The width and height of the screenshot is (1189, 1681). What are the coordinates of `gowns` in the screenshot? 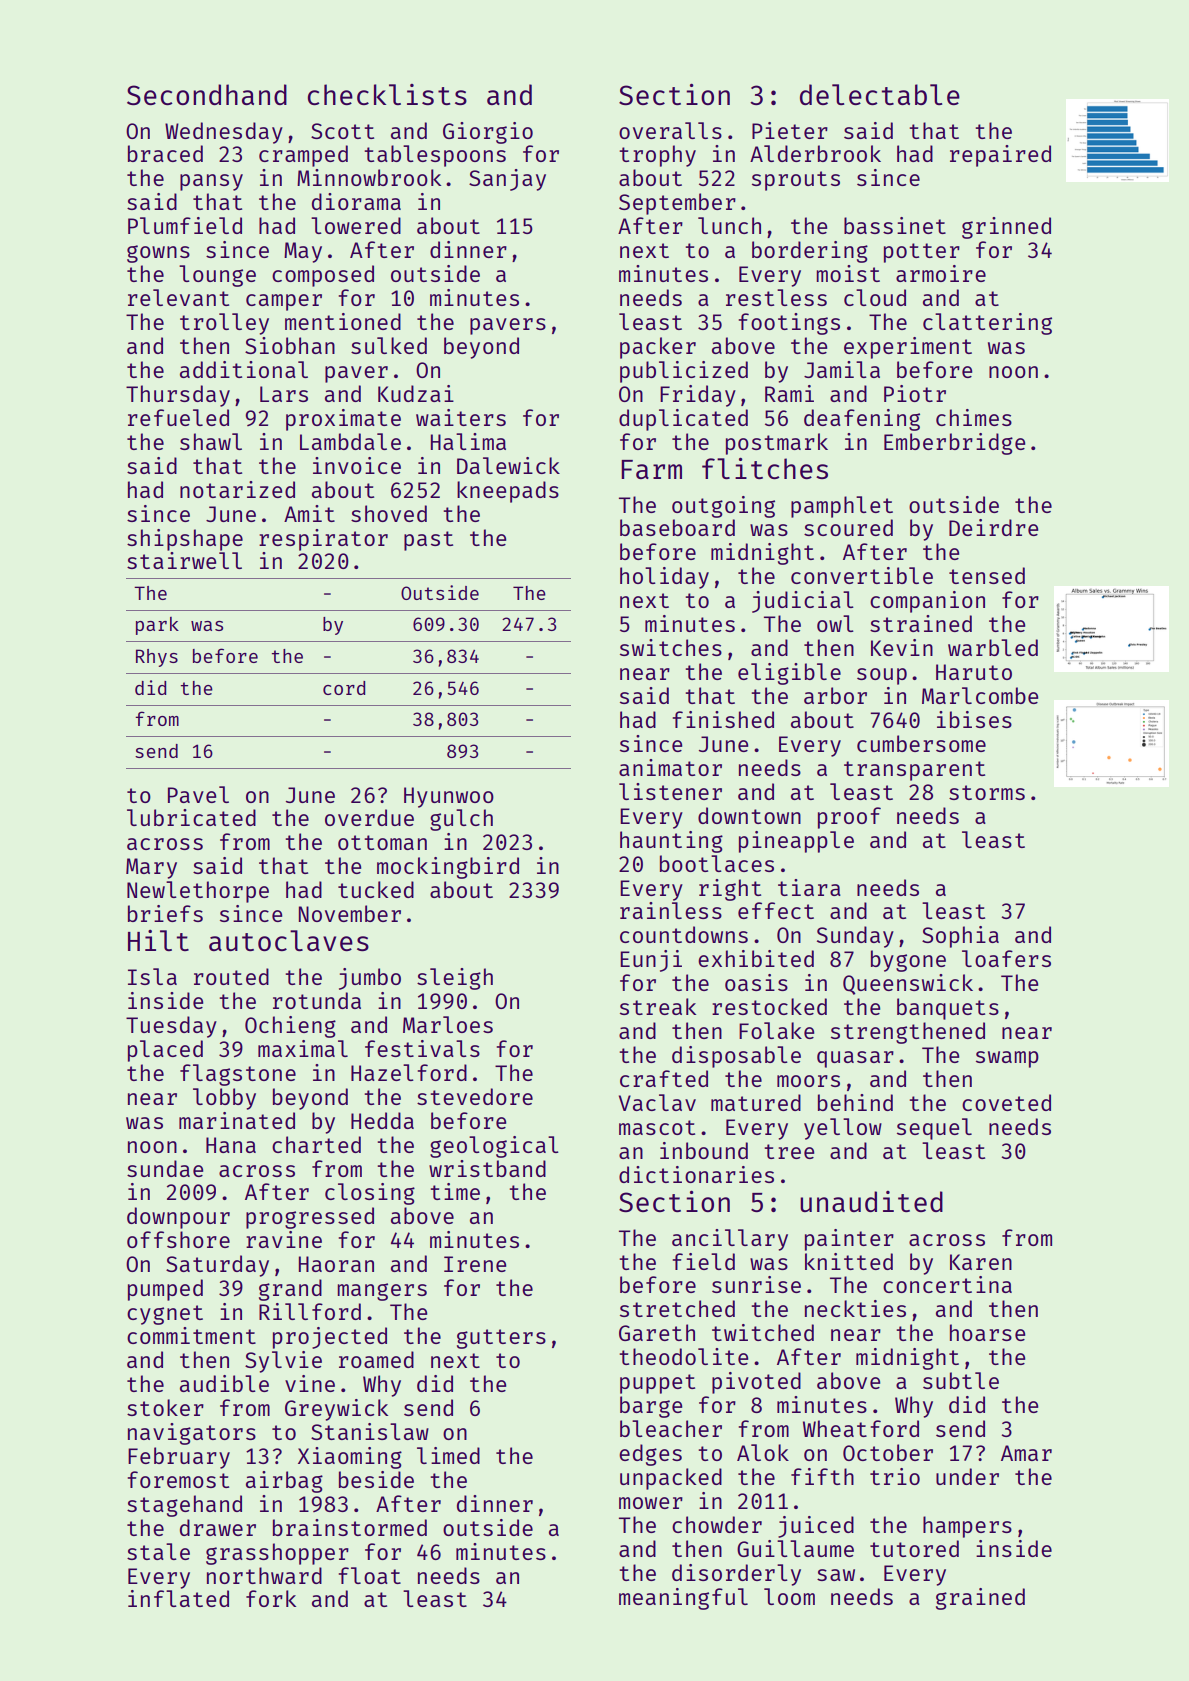 It's located at (158, 254).
